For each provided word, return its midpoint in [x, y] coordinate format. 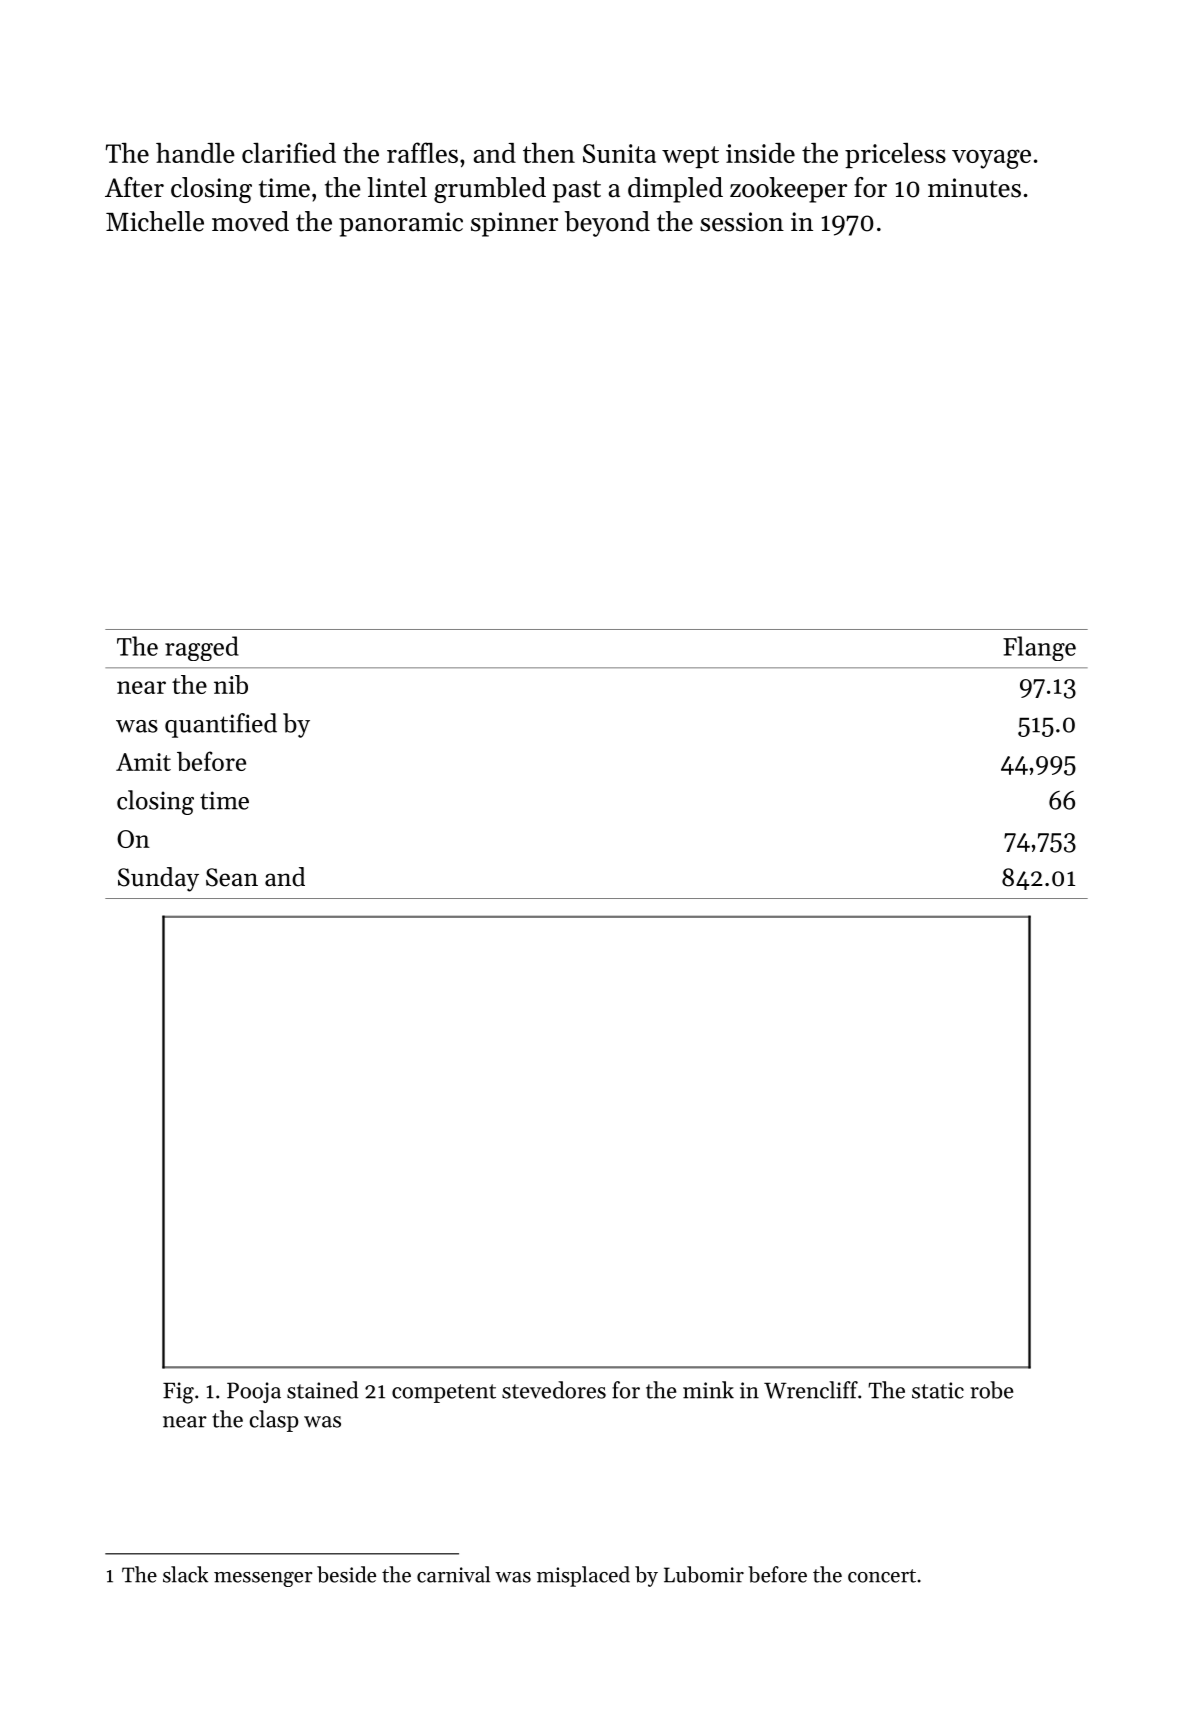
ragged [202, 648]
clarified [289, 152]
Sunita [619, 153]
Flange [1039, 648]
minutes [974, 188]
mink [708, 1390]
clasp [274, 1421]
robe [991, 1390]
